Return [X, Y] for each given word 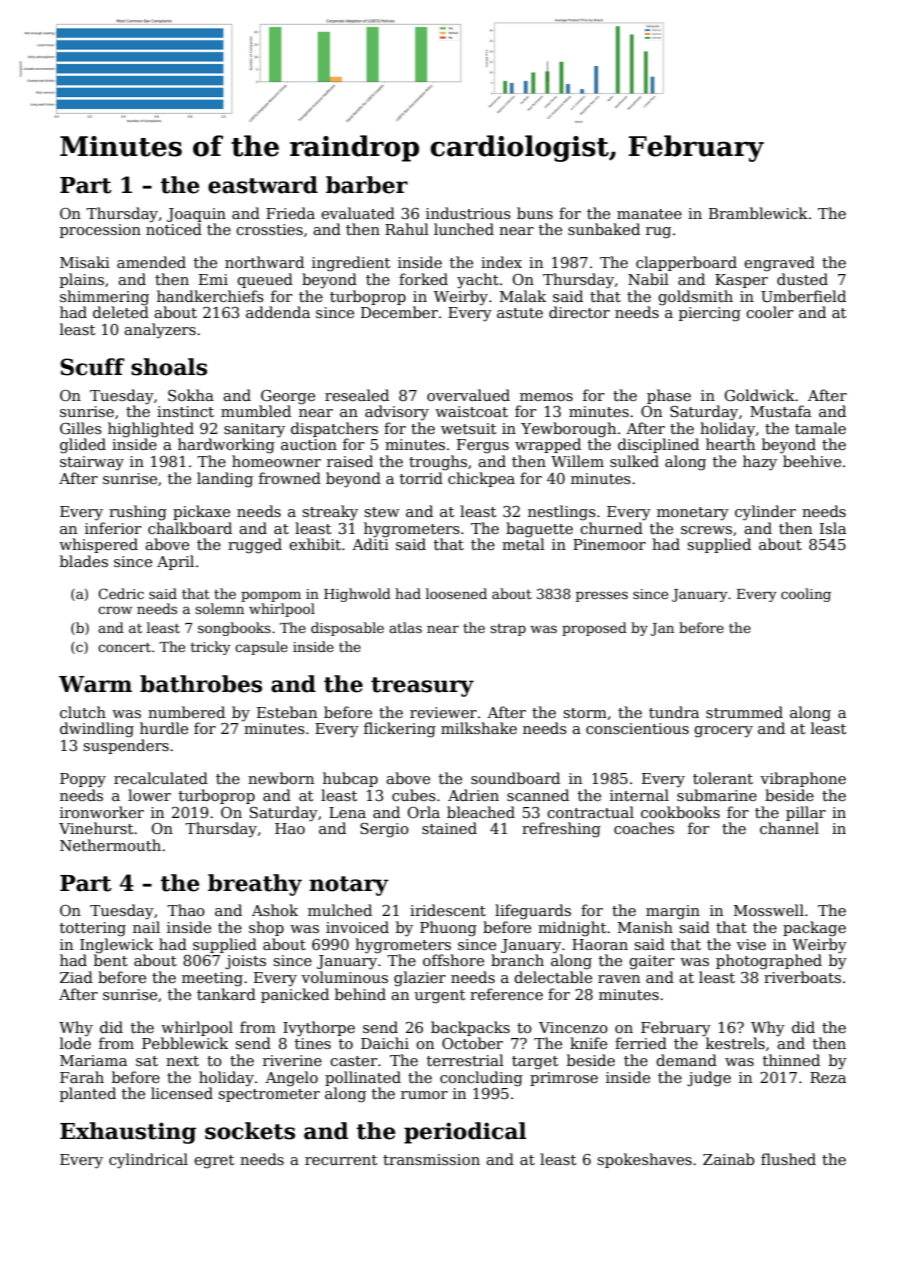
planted [88, 1094]
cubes [414, 795]
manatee [649, 214]
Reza [828, 1077]
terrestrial [465, 1060]
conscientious [637, 728]
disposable [347, 629]
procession [100, 231]
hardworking [226, 446]
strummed [744, 712]
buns [535, 213]
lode [75, 1043]
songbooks [234, 629]
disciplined [658, 445]
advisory [397, 413]
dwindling [97, 730]
